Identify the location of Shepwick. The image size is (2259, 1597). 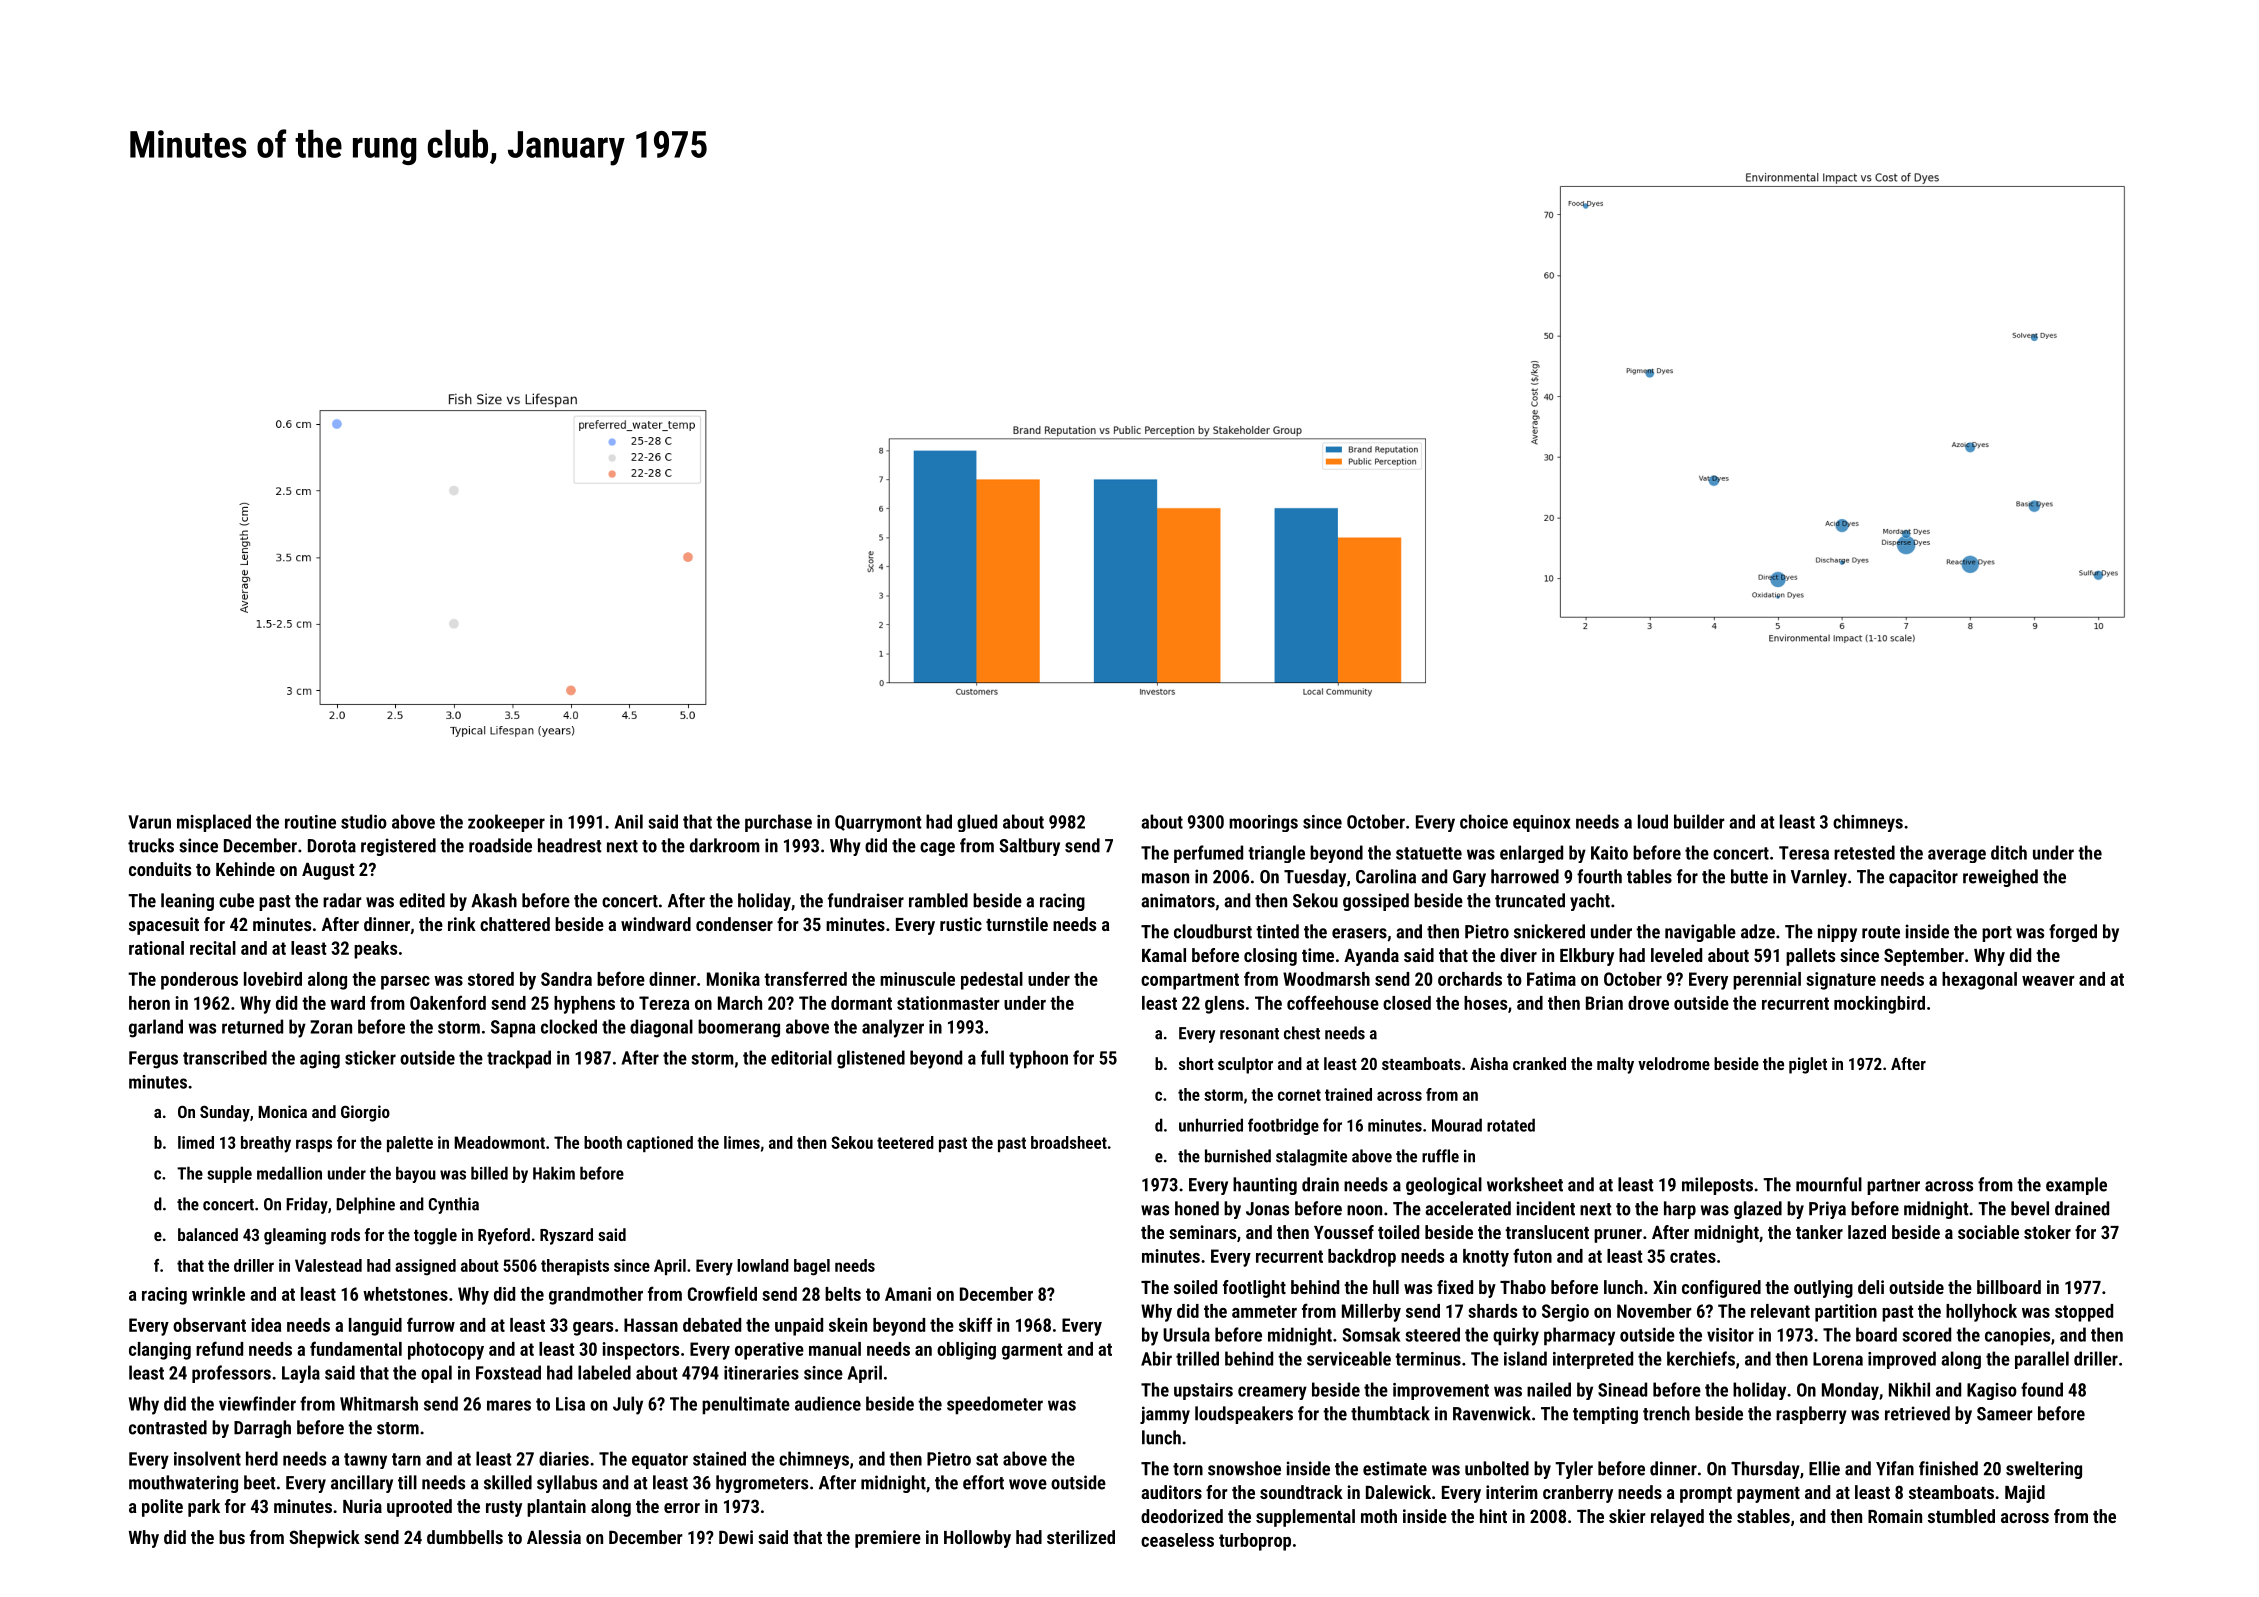
(324, 1539).
